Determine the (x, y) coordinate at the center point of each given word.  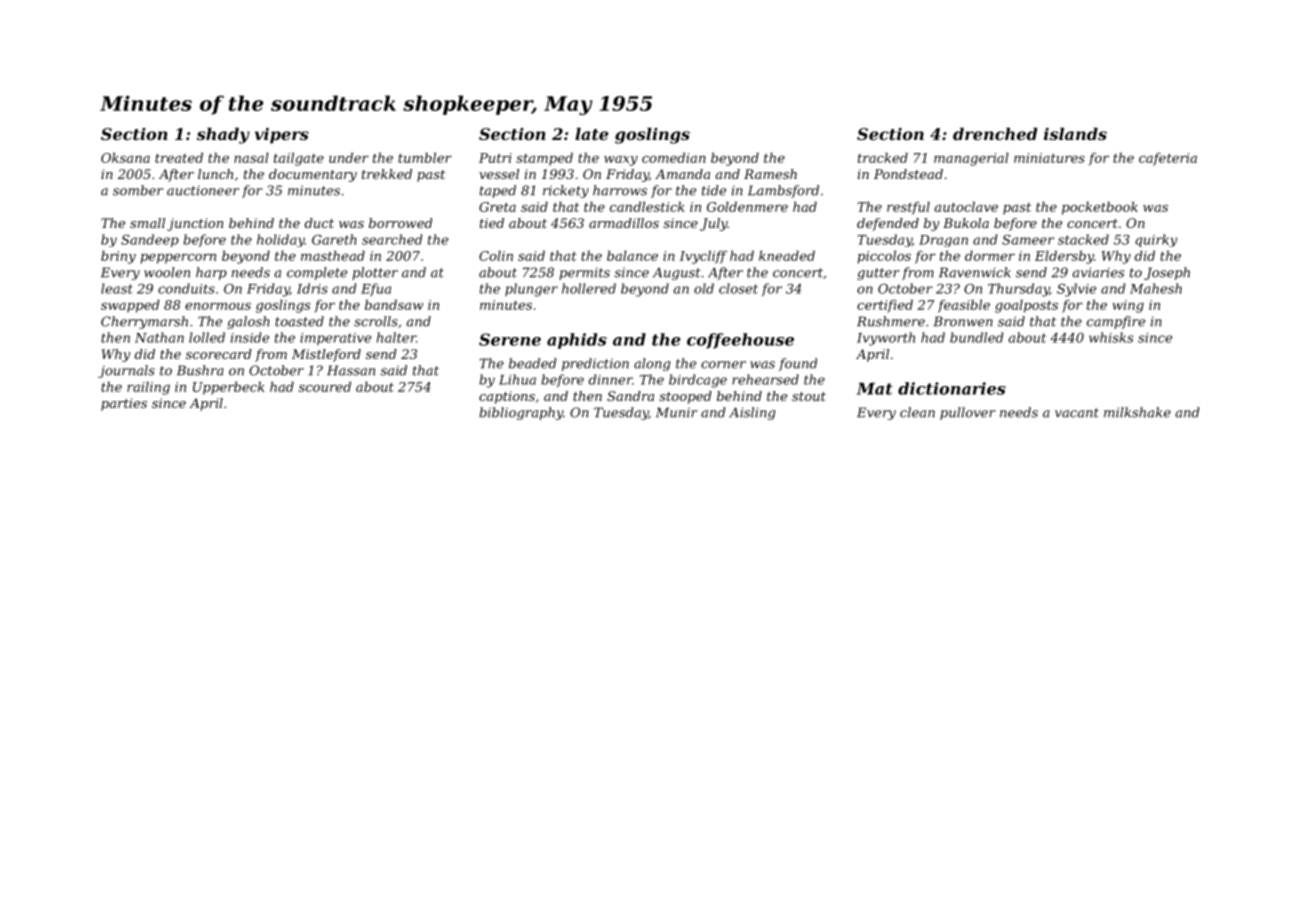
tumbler (425, 157)
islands (1075, 134)
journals (126, 371)
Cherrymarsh (144, 322)
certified (885, 306)
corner (723, 365)
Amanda (682, 174)
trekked (387, 174)
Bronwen (963, 321)
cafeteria (1168, 159)
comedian (674, 157)
